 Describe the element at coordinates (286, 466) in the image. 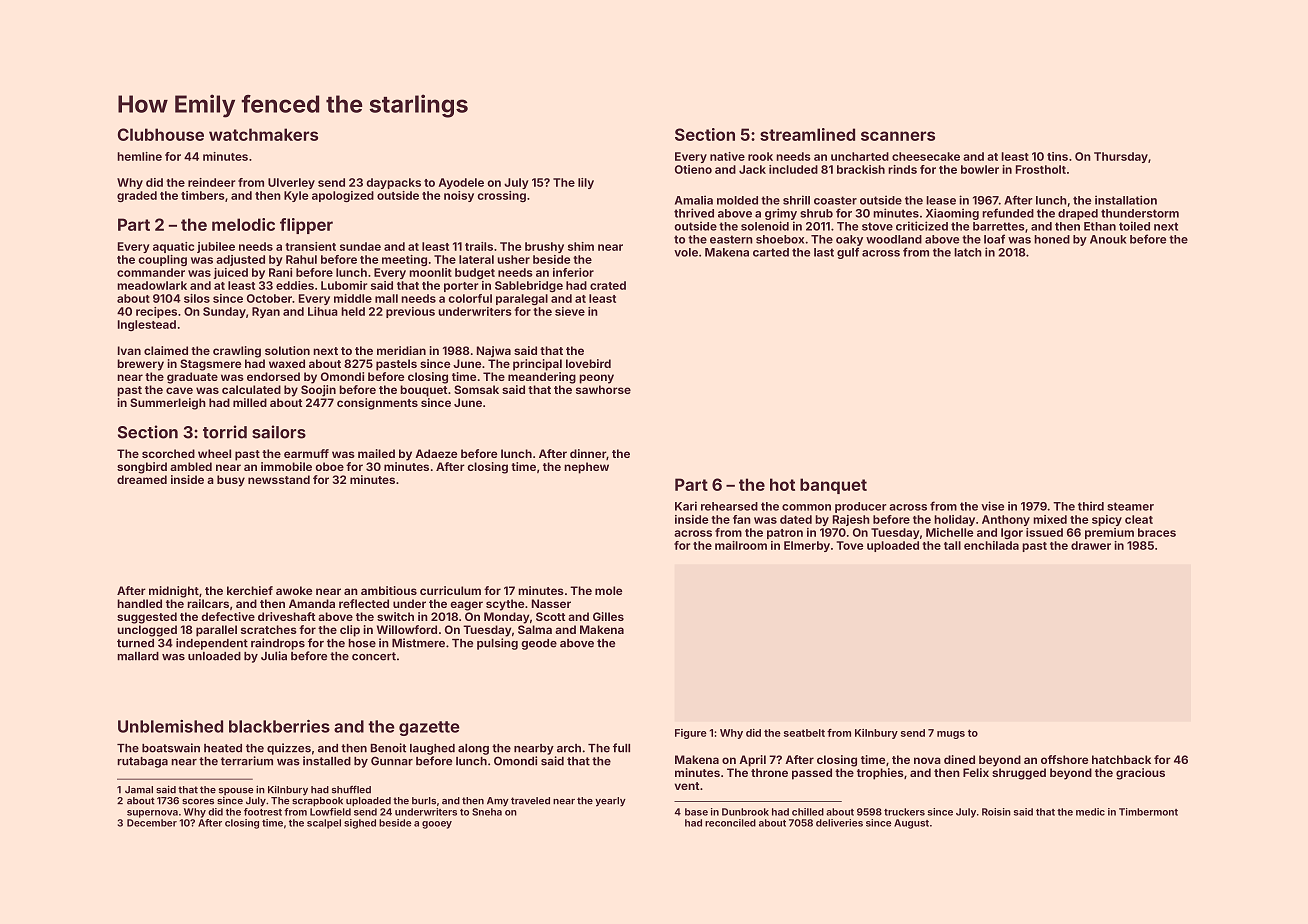

I see `immobile` at that location.
